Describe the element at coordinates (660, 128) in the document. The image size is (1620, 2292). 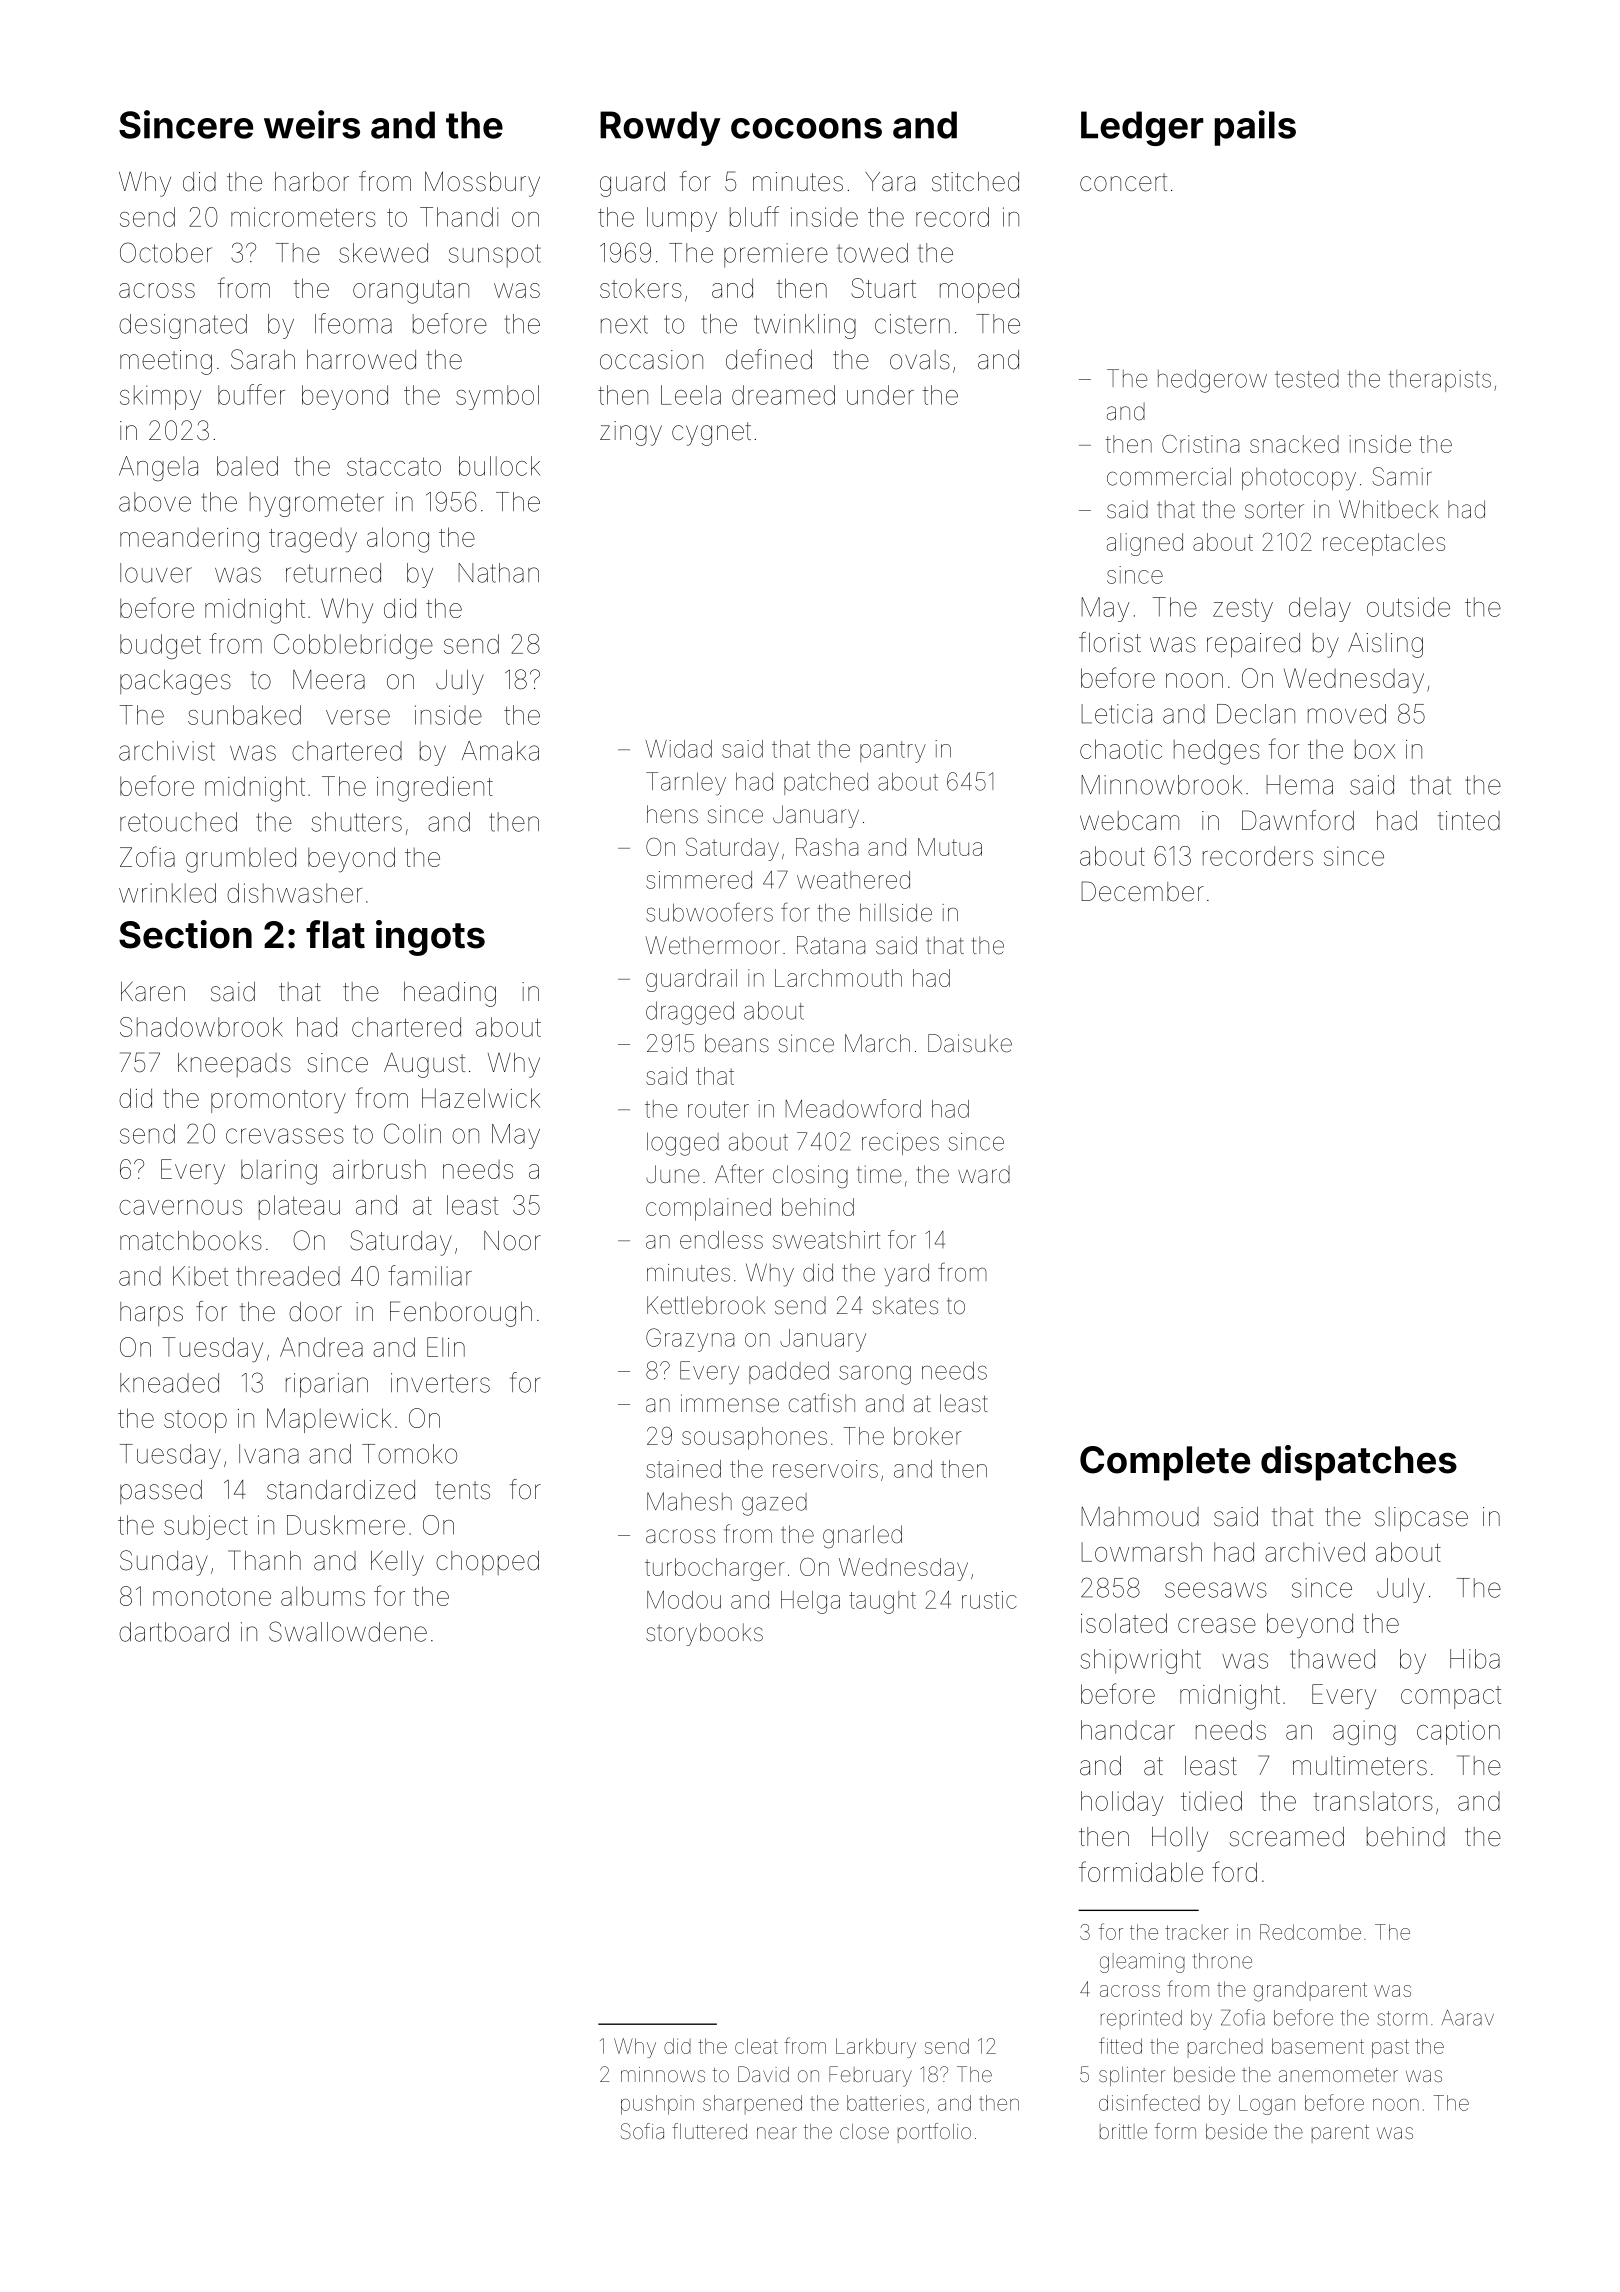
I see `Rowdy` at that location.
